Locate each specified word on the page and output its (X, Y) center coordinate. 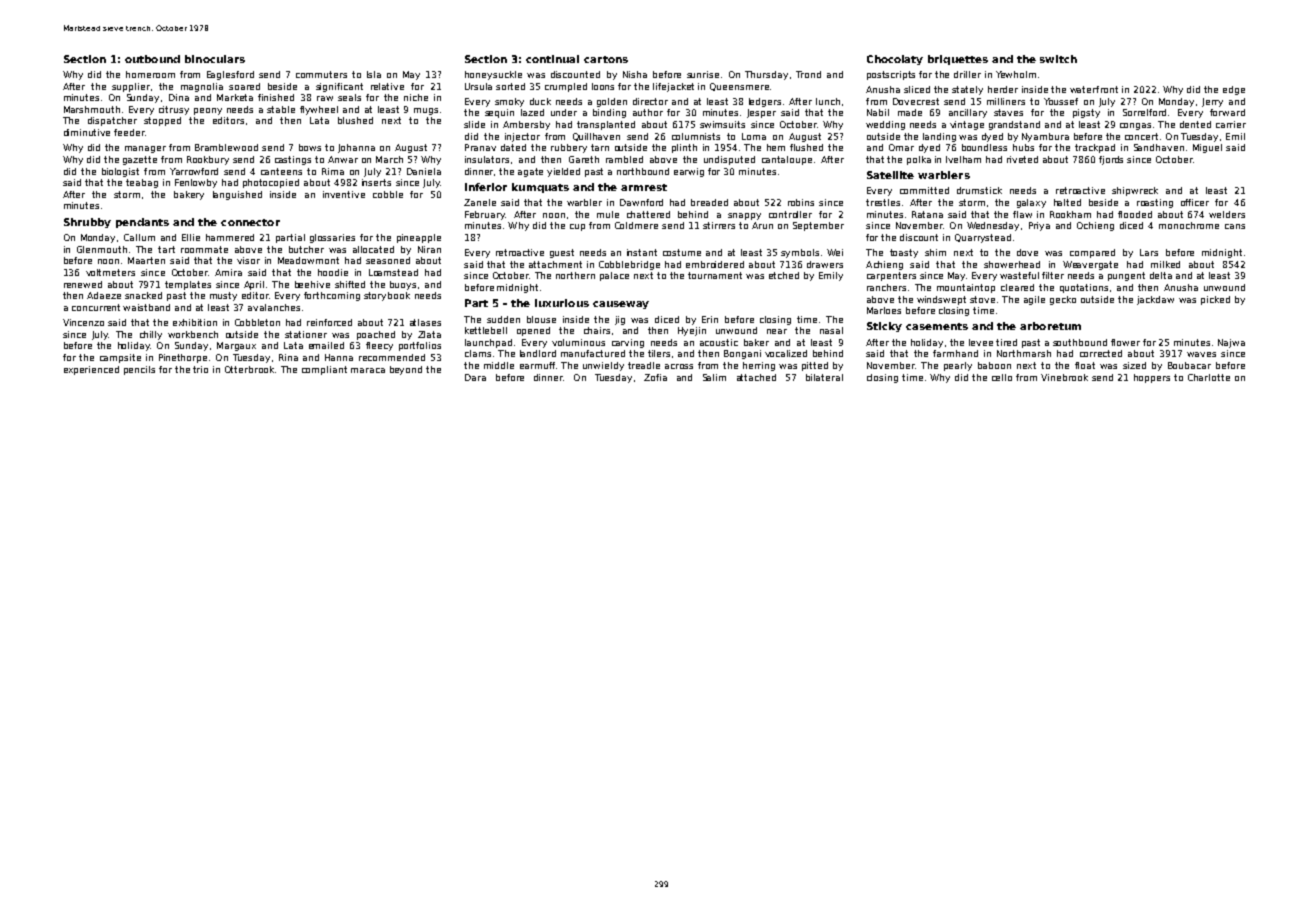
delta (1161, 275)
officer (1195, 202)
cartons (606, 59)
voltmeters (110, 272)
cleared (1017, 287)
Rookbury (208, 160)
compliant (324, 370)
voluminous (578, 342)
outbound (152, 59)
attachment (555, 264)
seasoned (388, 260)
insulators (487, 159)
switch (1058, 59)
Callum (139, 237)
